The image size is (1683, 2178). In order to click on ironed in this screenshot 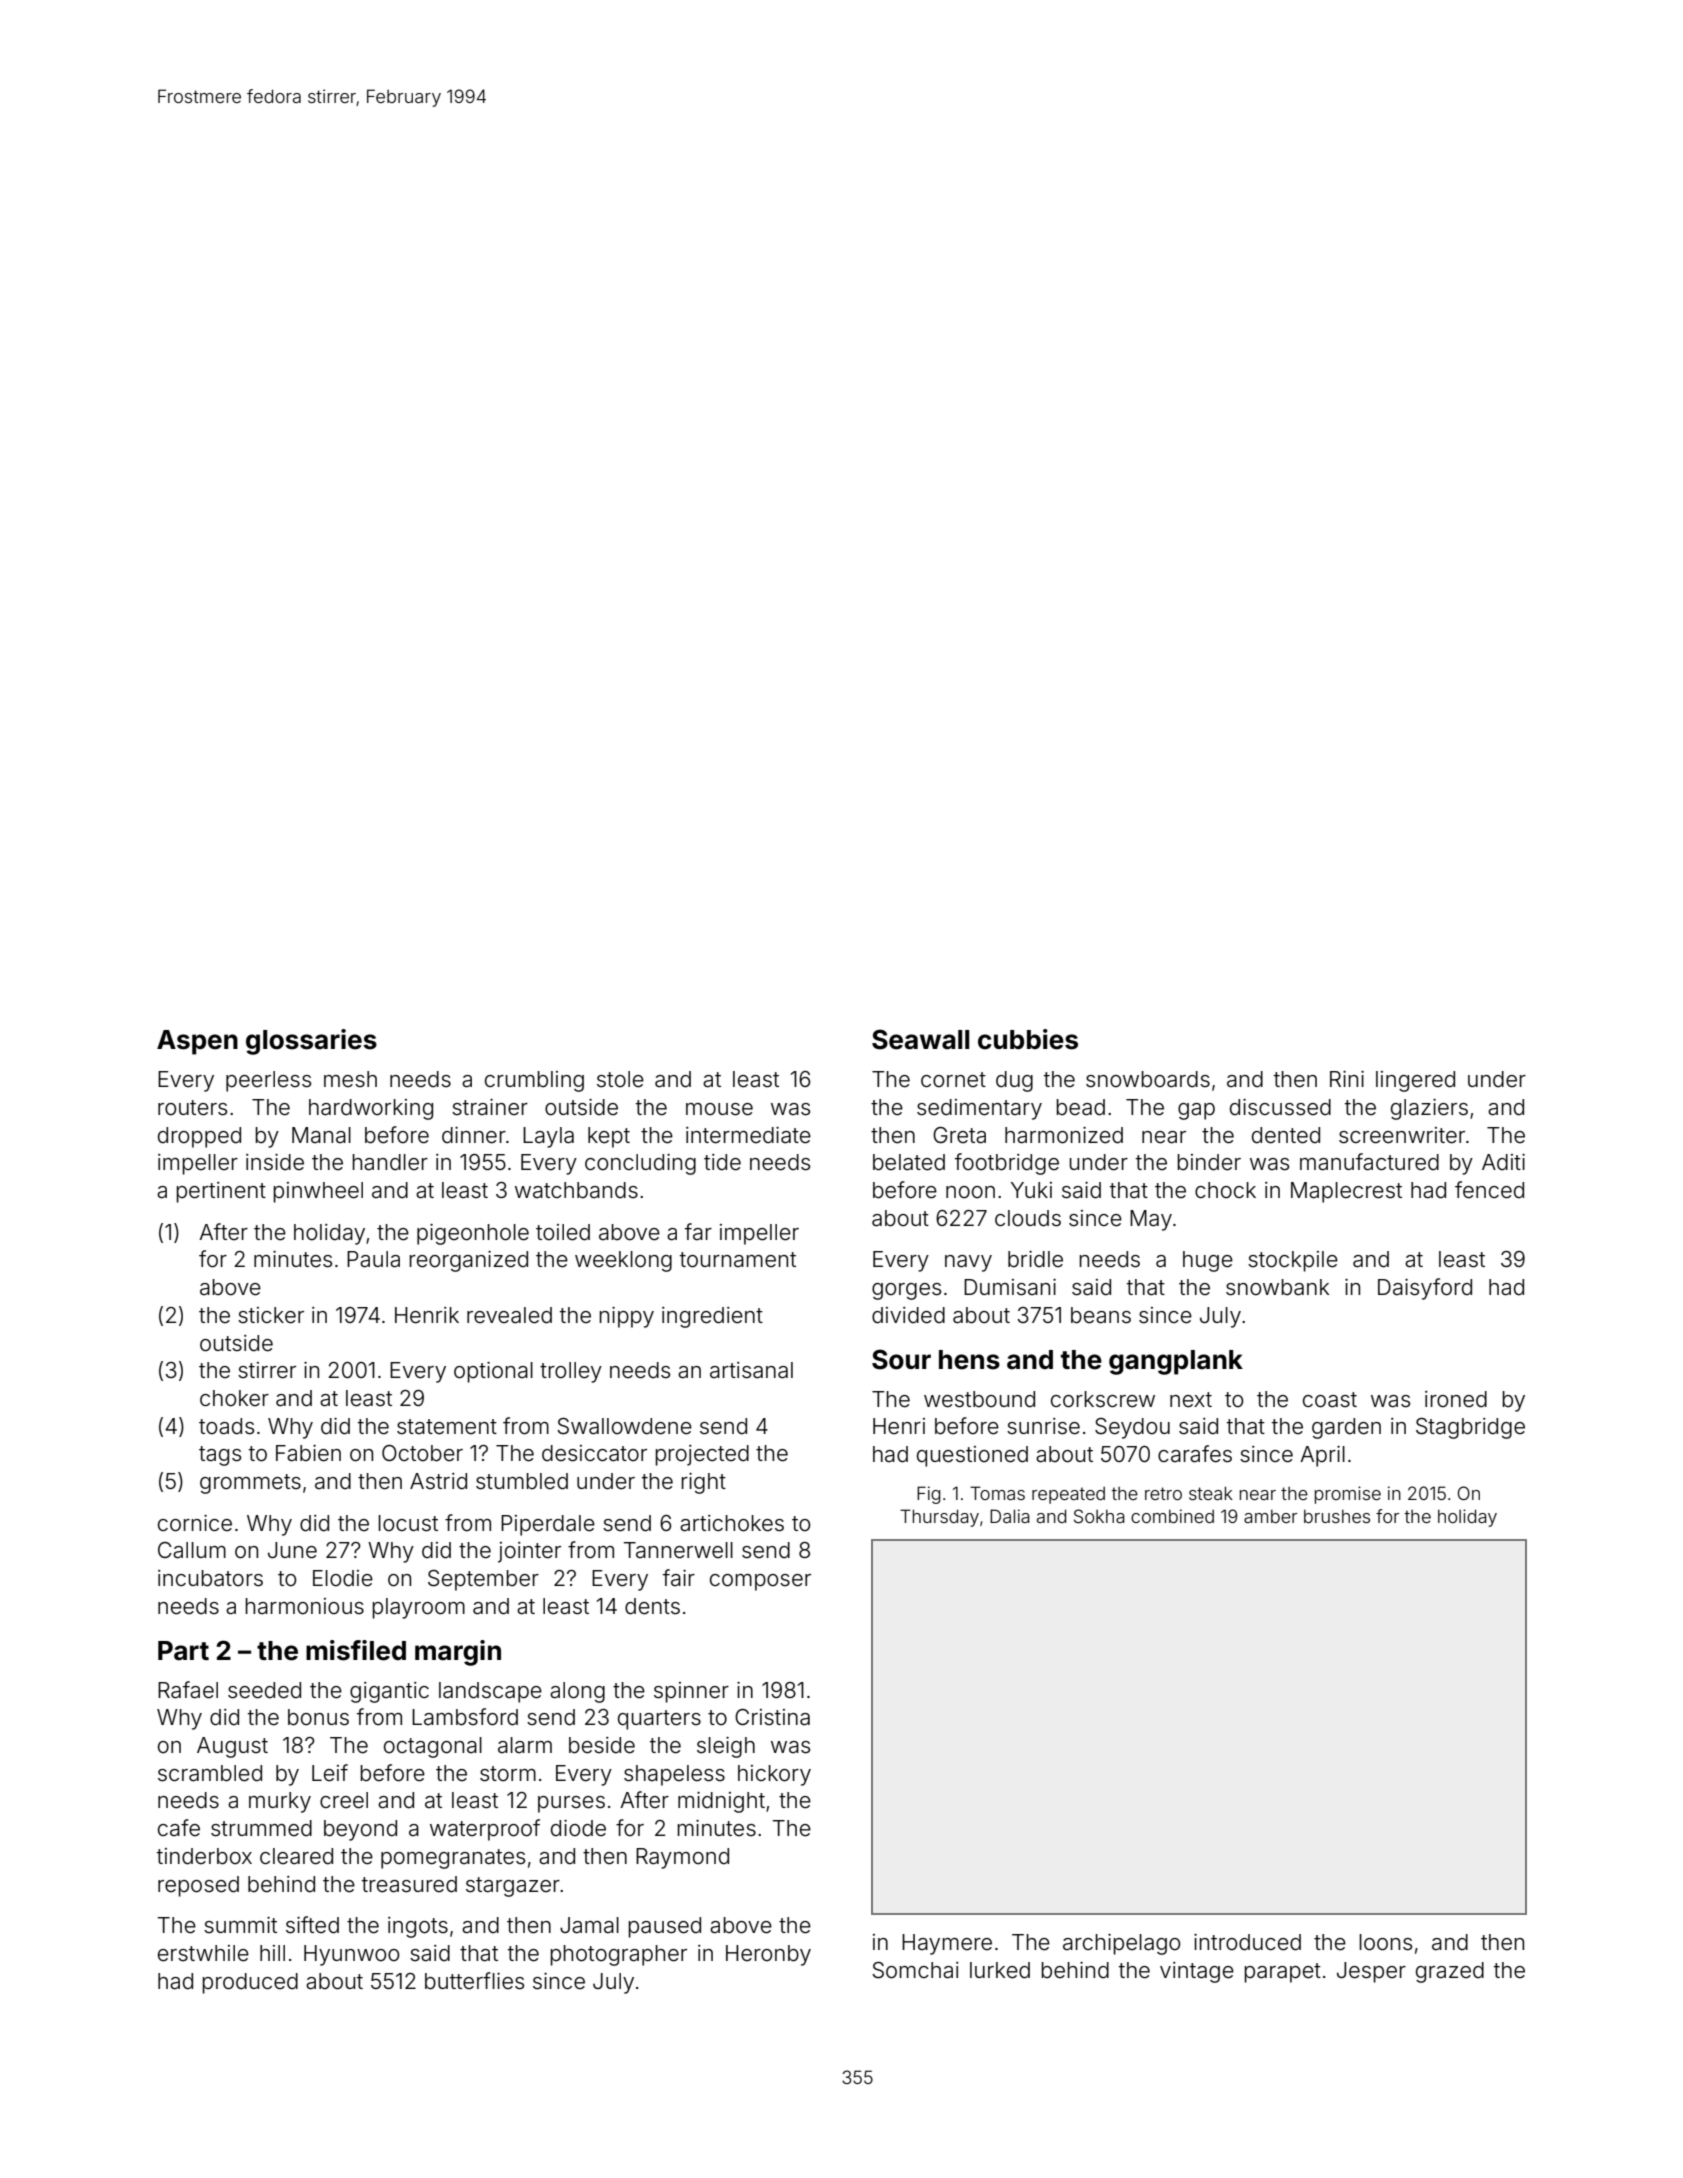, I will do `click(1456, 1399)`.
